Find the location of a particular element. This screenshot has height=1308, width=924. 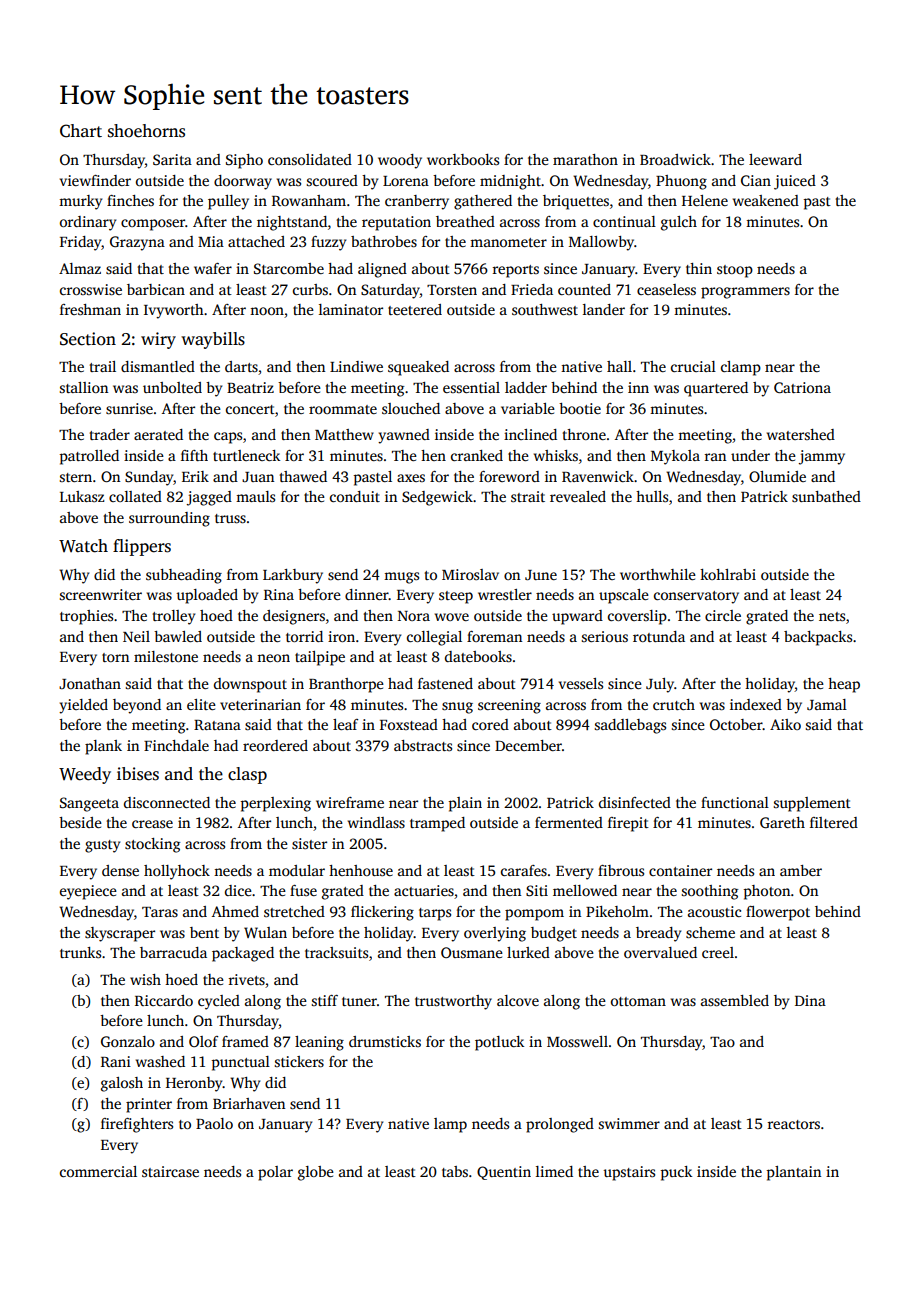

dismantled is located at coordinates (158, 366).
